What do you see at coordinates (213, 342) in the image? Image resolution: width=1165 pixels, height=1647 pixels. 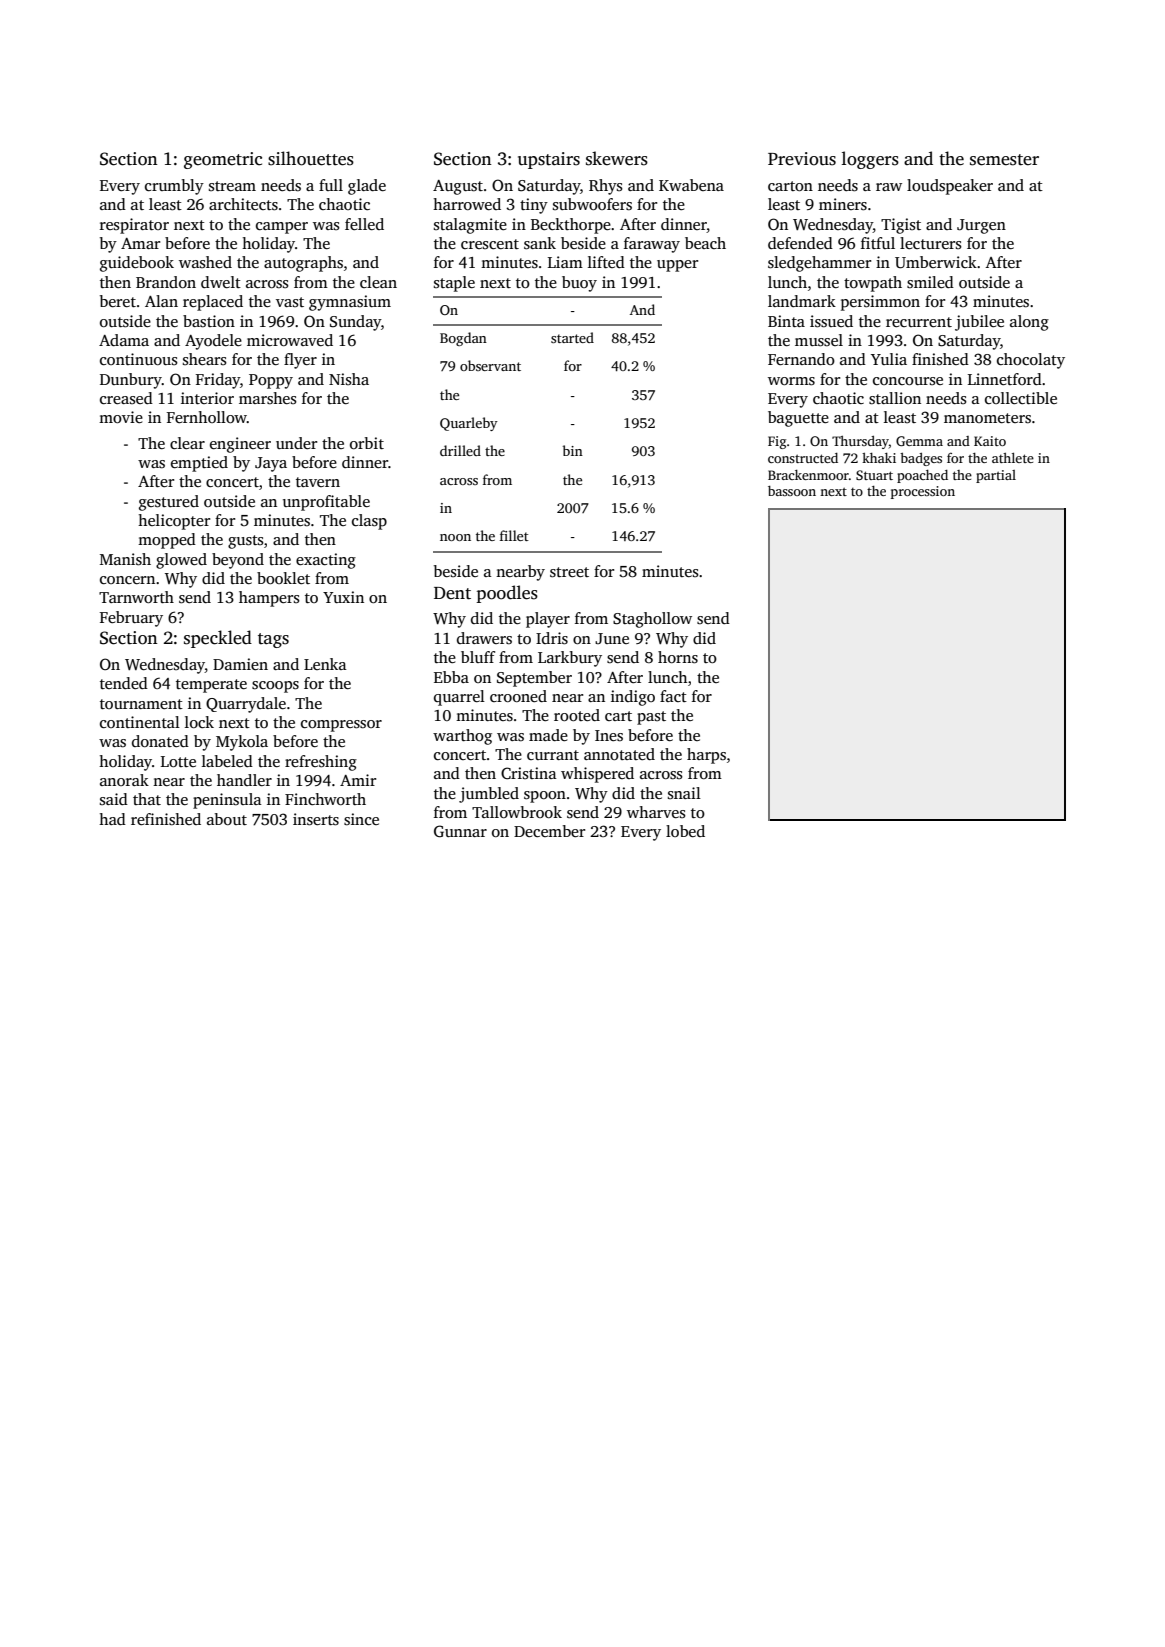 I see `Ayodele` at bounding box center [213, 342].
